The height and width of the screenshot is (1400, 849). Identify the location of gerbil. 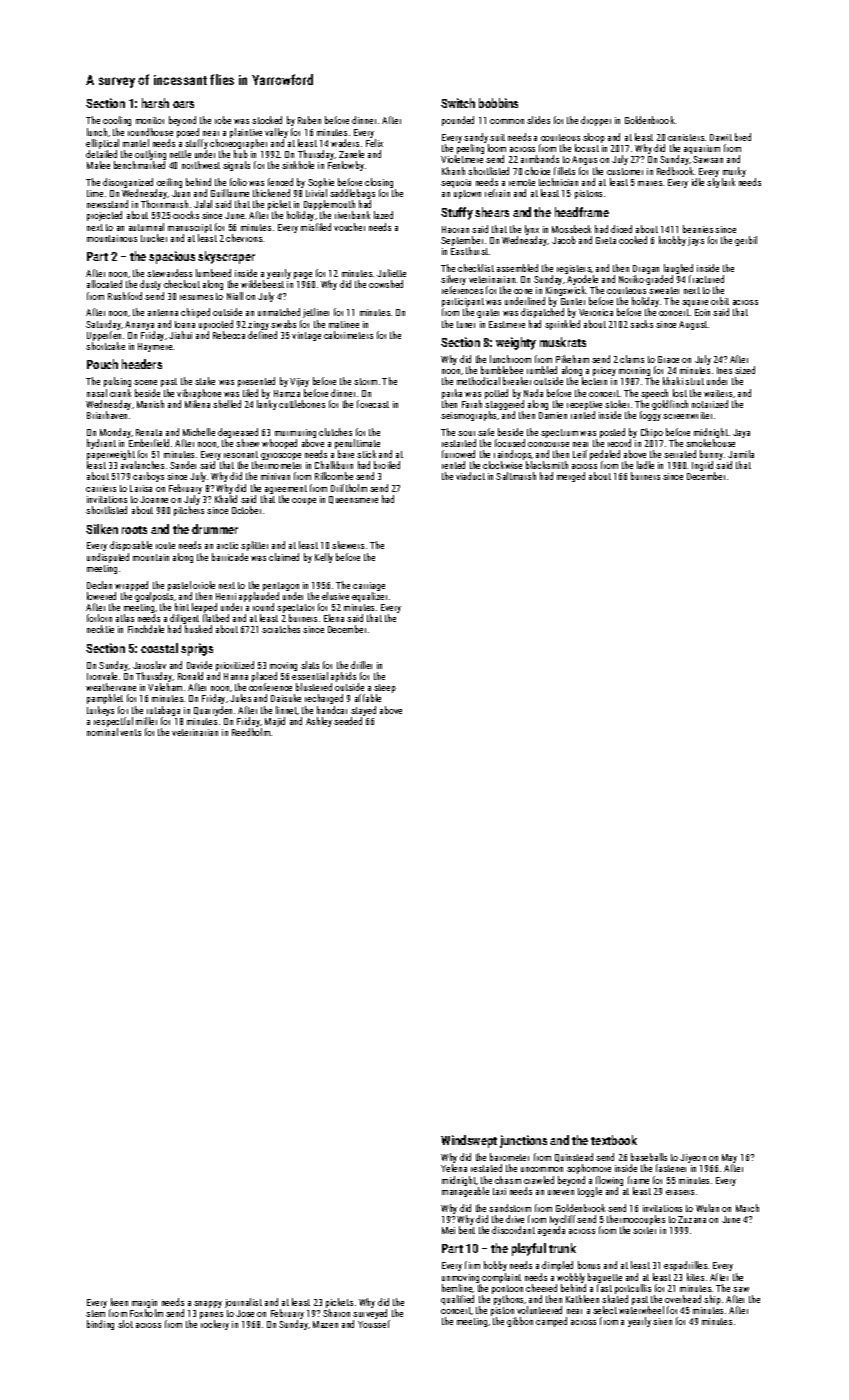
(746, 241).
